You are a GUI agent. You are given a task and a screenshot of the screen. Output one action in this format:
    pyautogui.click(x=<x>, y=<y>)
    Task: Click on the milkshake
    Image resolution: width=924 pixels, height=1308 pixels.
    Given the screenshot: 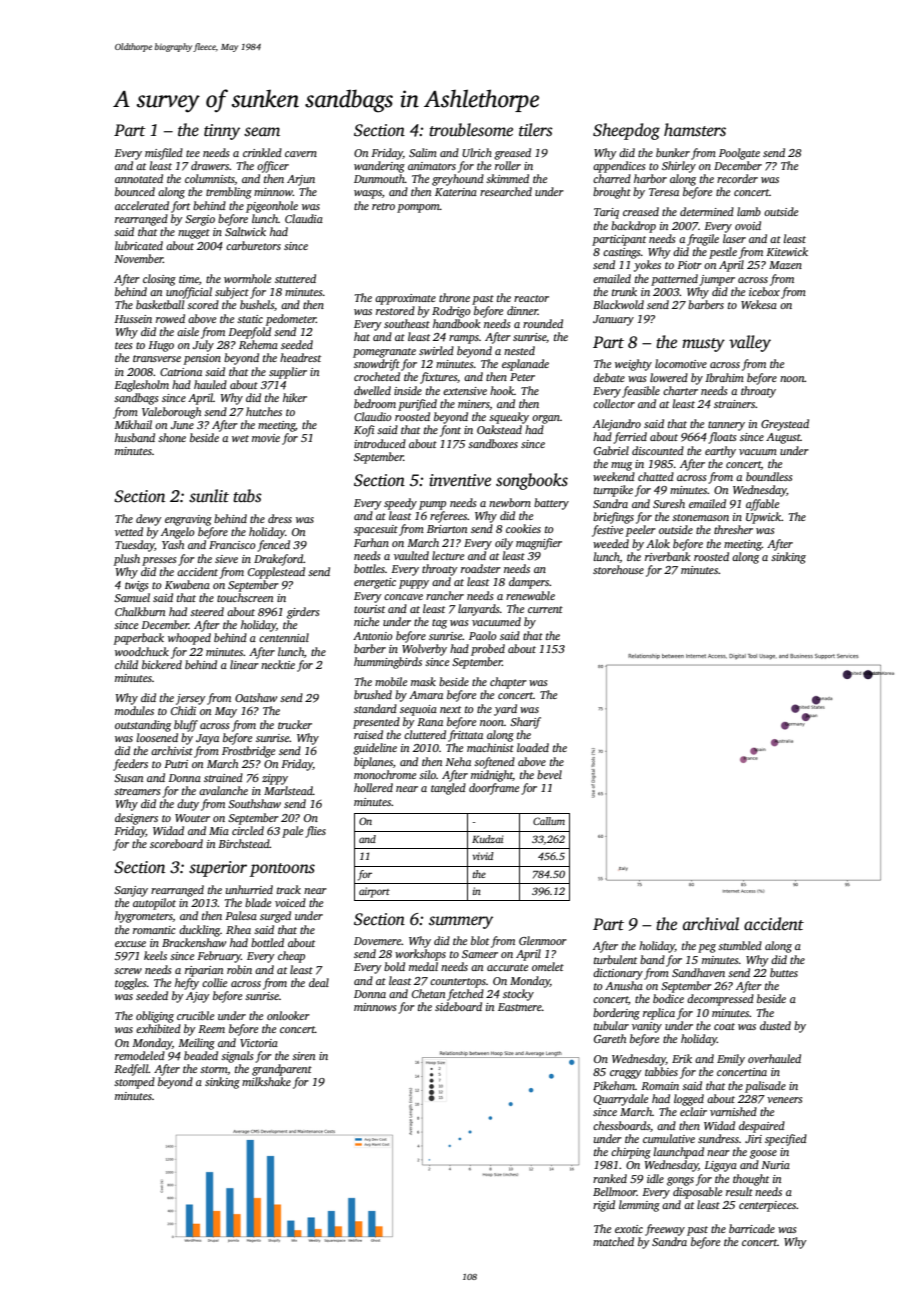 What is the action you would take?
    pyautogui.click(x=266, y=1081)
